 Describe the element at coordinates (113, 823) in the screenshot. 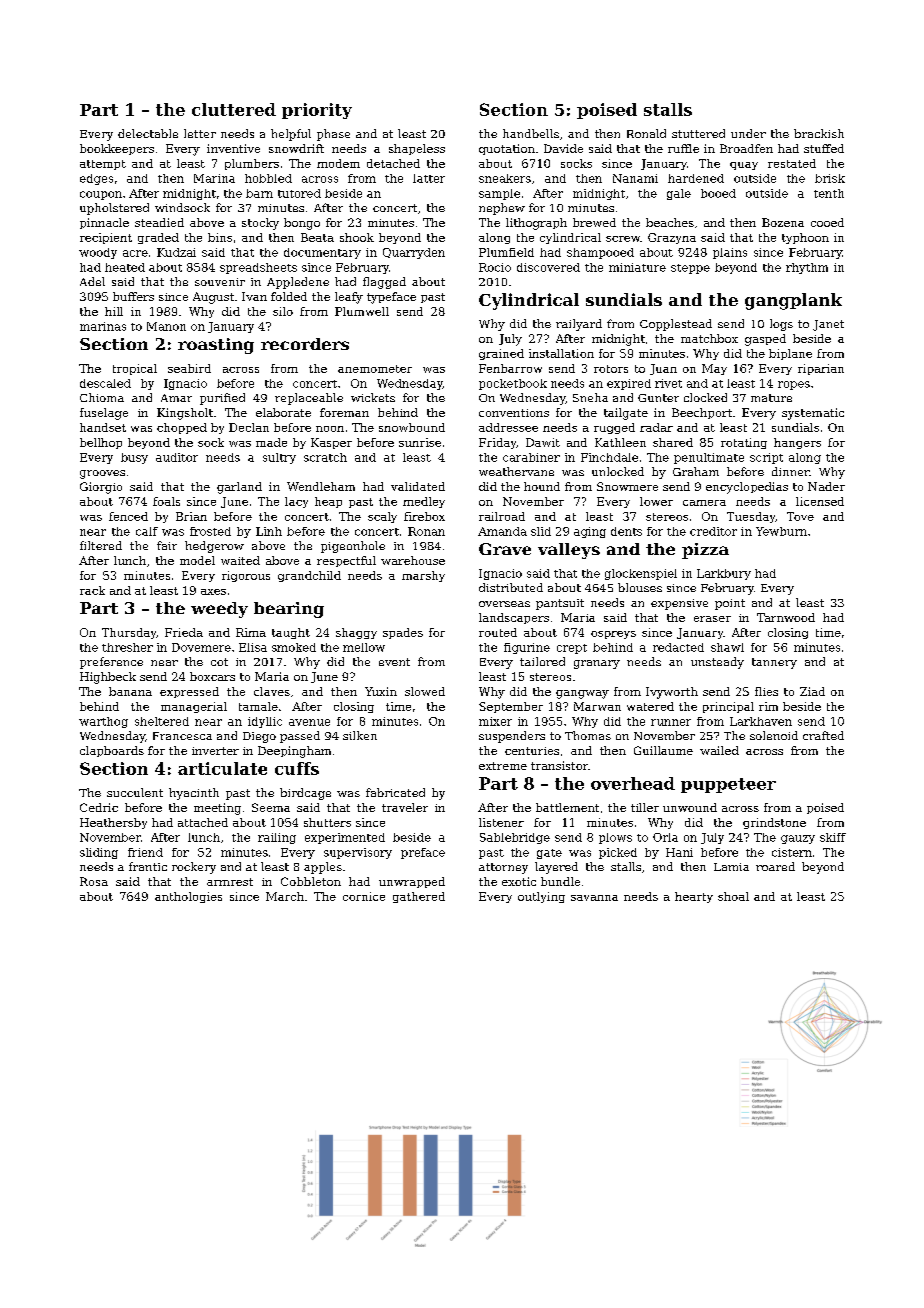

I see `Heathersby` at that location.
